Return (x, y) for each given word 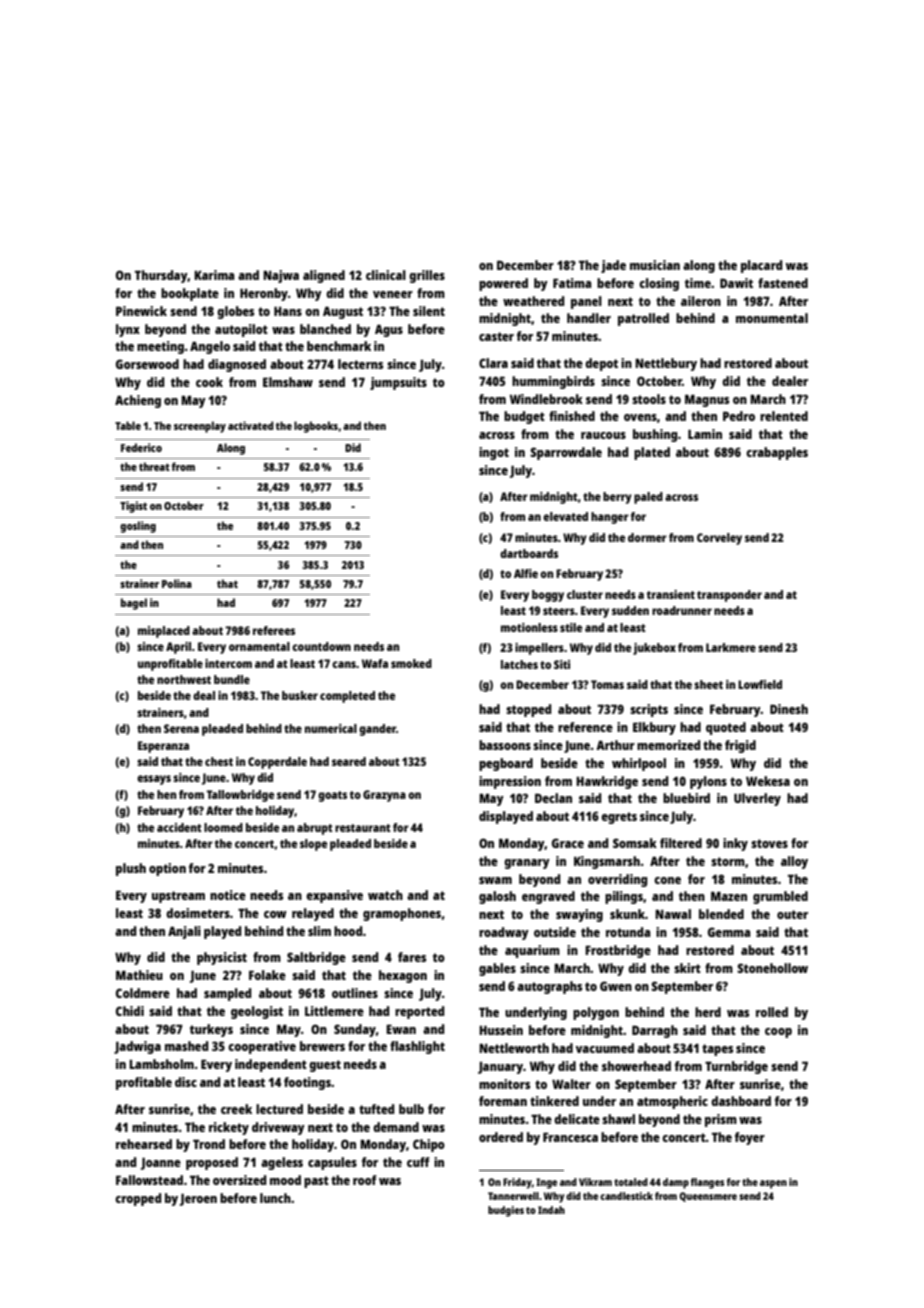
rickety (229, 1128)
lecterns (360, 364)
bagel (134, 604)
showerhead (636, 1066)
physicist (222, 958)
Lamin (705, 434)
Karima (214, 275)
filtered (681, 843)
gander (377, 730)
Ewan (401, 1029)
